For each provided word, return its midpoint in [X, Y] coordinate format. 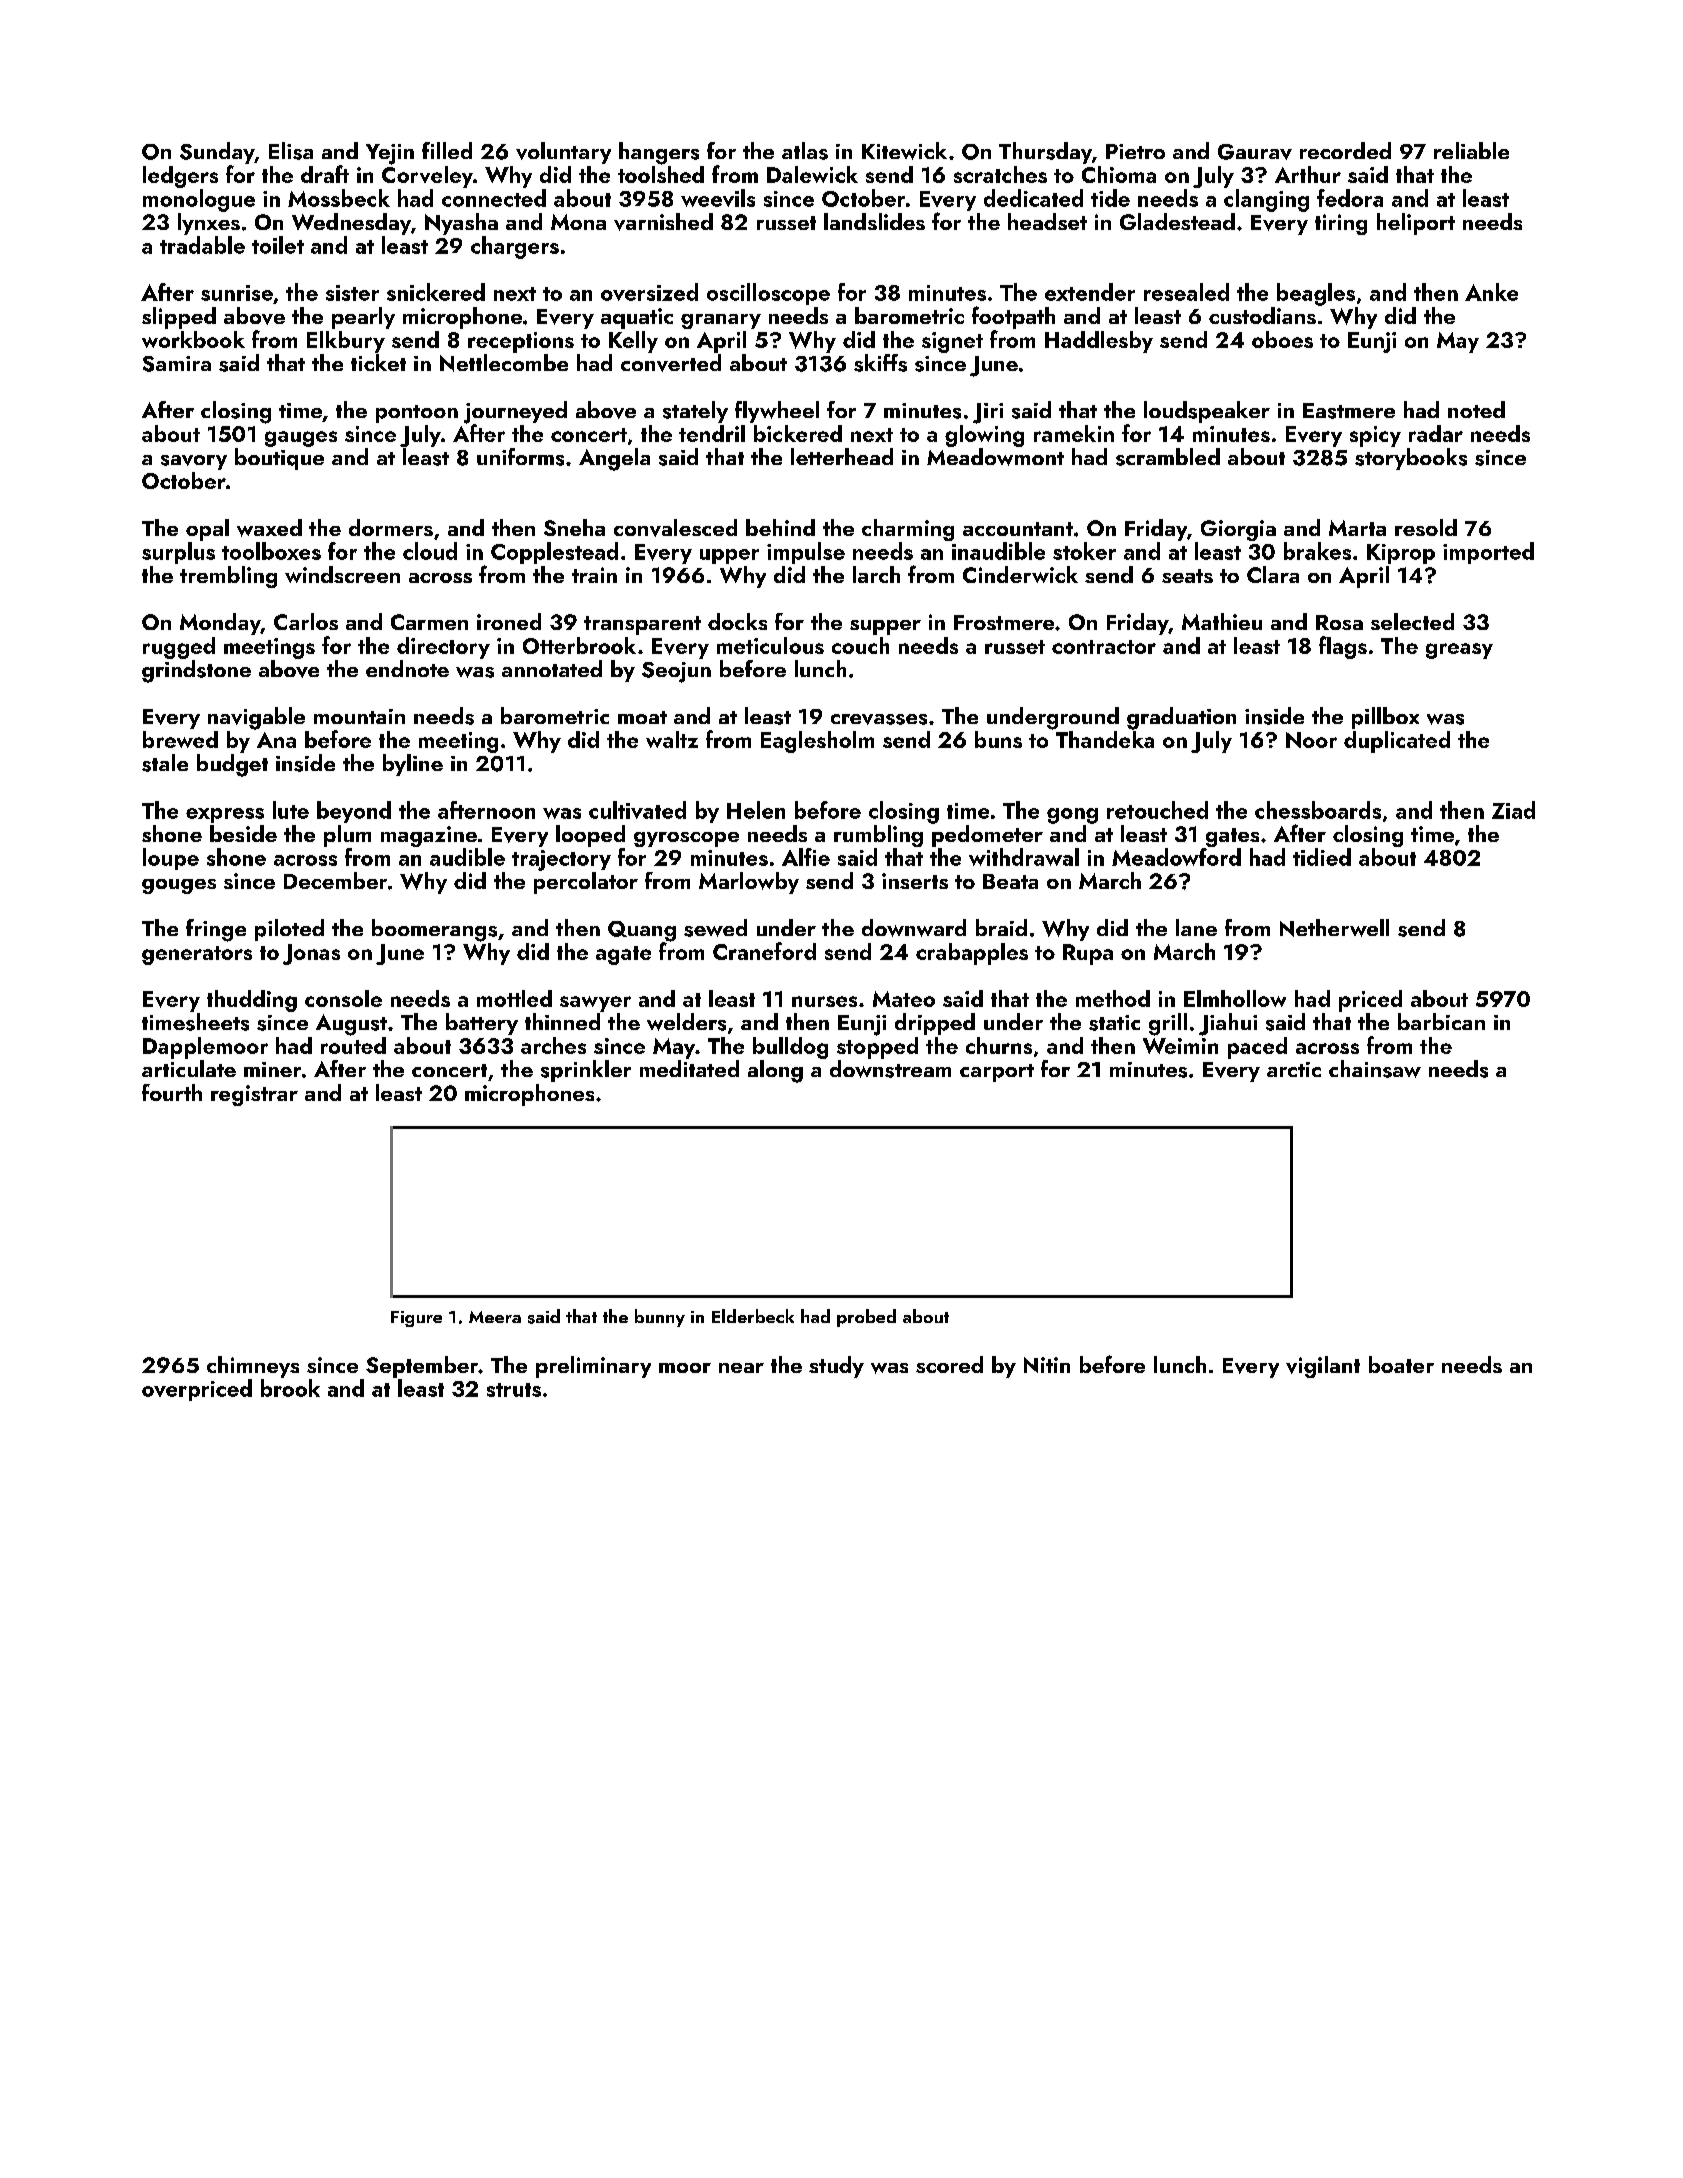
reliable [1471, 150]
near [741, 1368]
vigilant [1323, 1367]
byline [413, 765]
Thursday [1045, 153]
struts [514, 1390]
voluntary [563, 153]
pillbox [1385, 718]
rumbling [878, 836]
